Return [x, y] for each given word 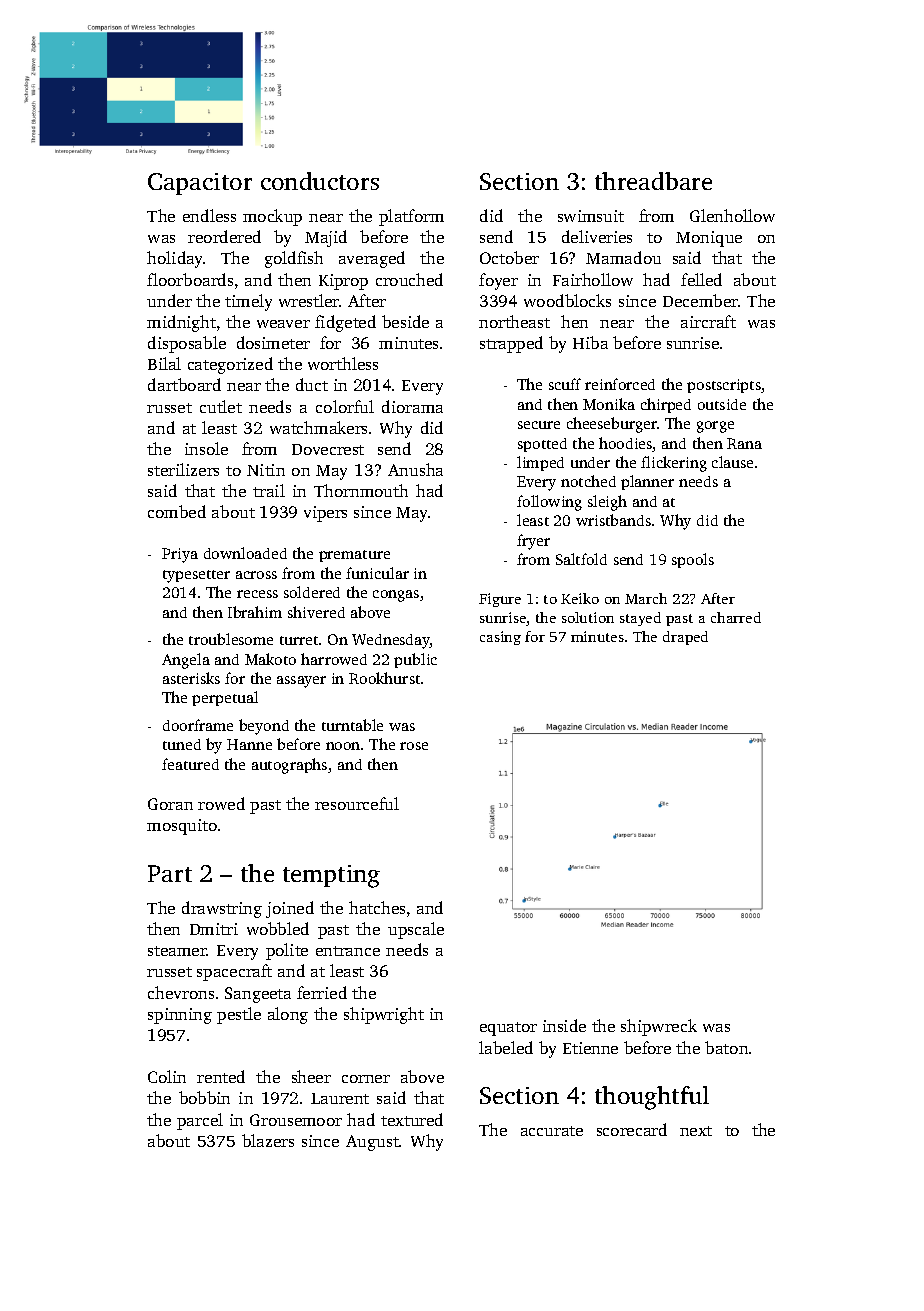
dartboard [184, 384]
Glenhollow [732, 215]
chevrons [181, 992]
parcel [200, 1121]
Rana [744, 443]
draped [685, 638]
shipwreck [659, 1027]
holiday [175, 259]
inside [564, 1025]
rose [414, 746]
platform [411, 217]
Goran [170, 804]
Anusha [415, 469]
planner [647, 482]
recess [257, 594]
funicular [377, 573]
